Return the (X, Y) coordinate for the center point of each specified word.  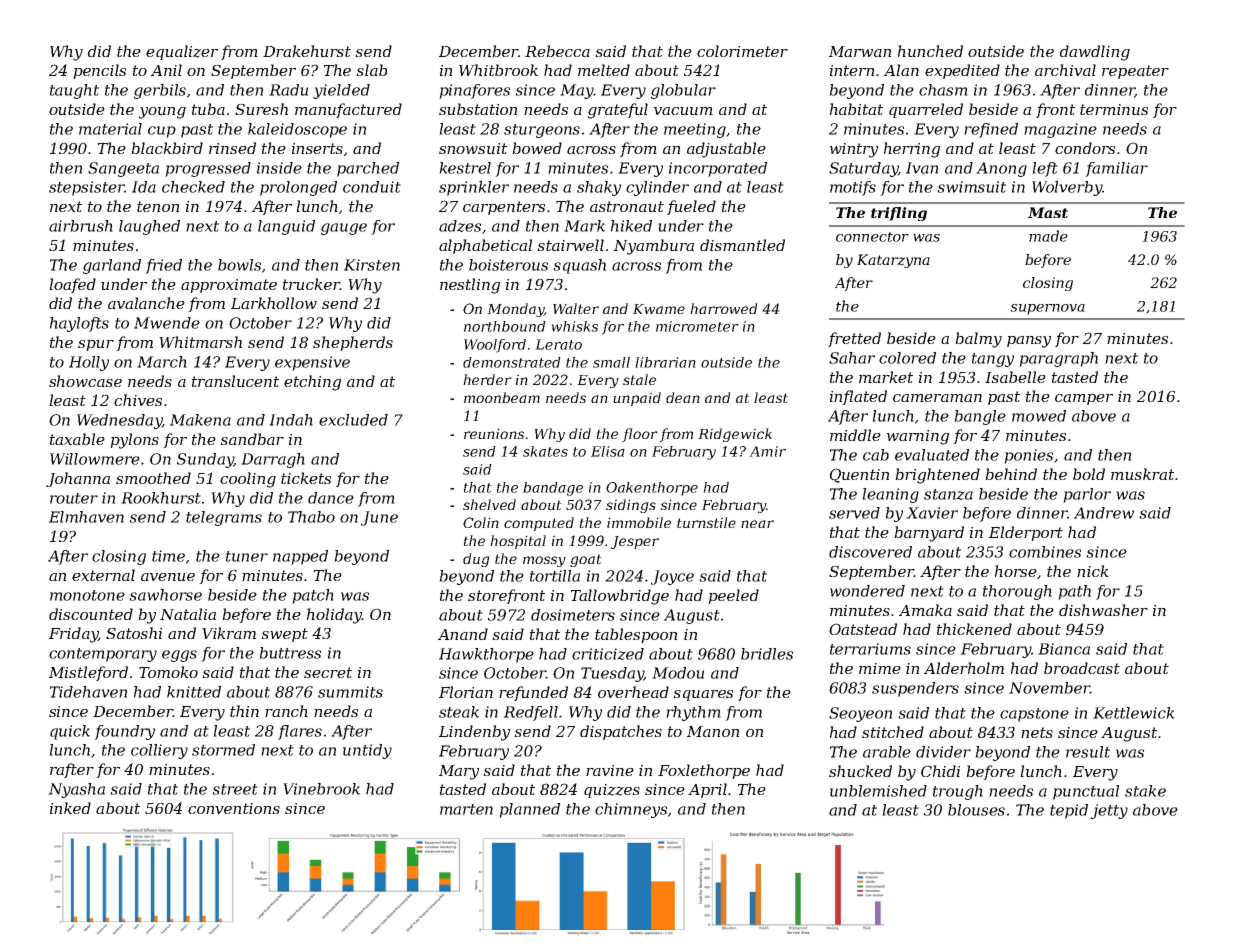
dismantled (742, 245)
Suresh (261, 109)
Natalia (188, 614)
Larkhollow (274, 303)
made (1048, 236)
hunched (930, 51)
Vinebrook (321, 789)
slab (371, 70)
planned (529, 810)
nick (1093, 571)
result (1088, 752)
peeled (733, 596)
